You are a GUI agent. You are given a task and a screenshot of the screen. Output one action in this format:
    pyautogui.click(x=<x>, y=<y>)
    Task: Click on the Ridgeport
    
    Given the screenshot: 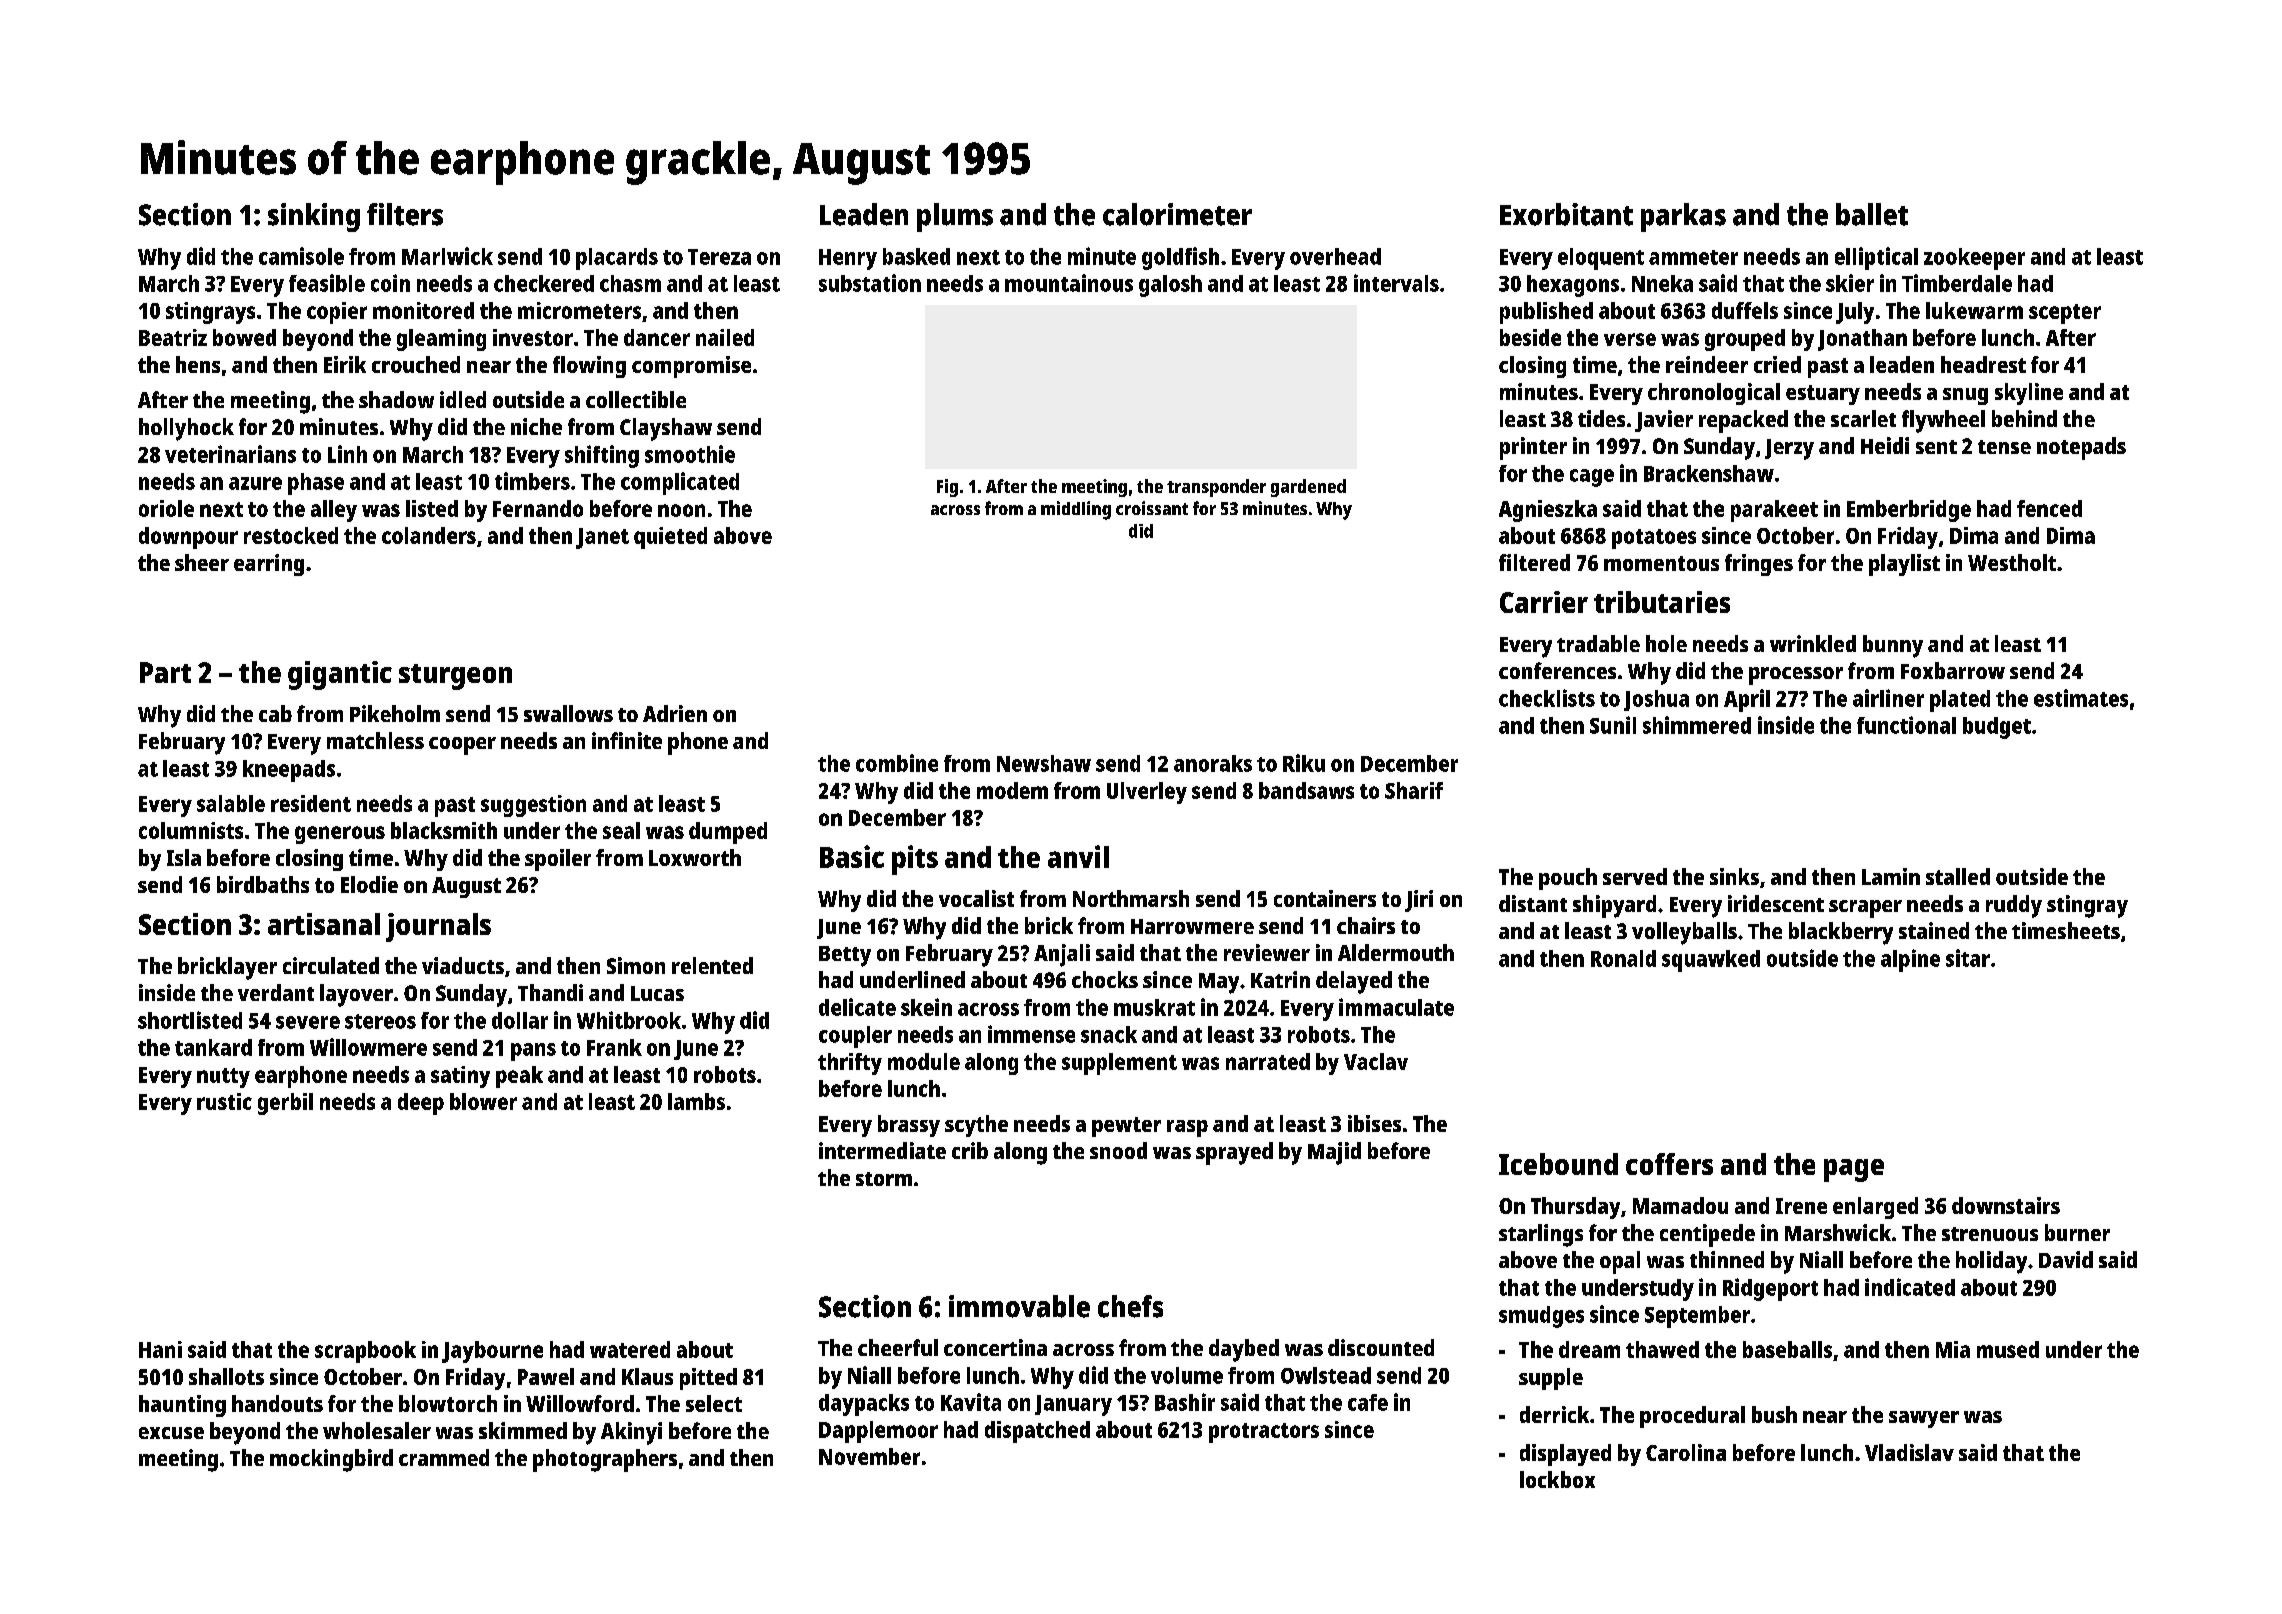 What is the action you would take?
    pyautogui.click(x=1770, y=1289)
